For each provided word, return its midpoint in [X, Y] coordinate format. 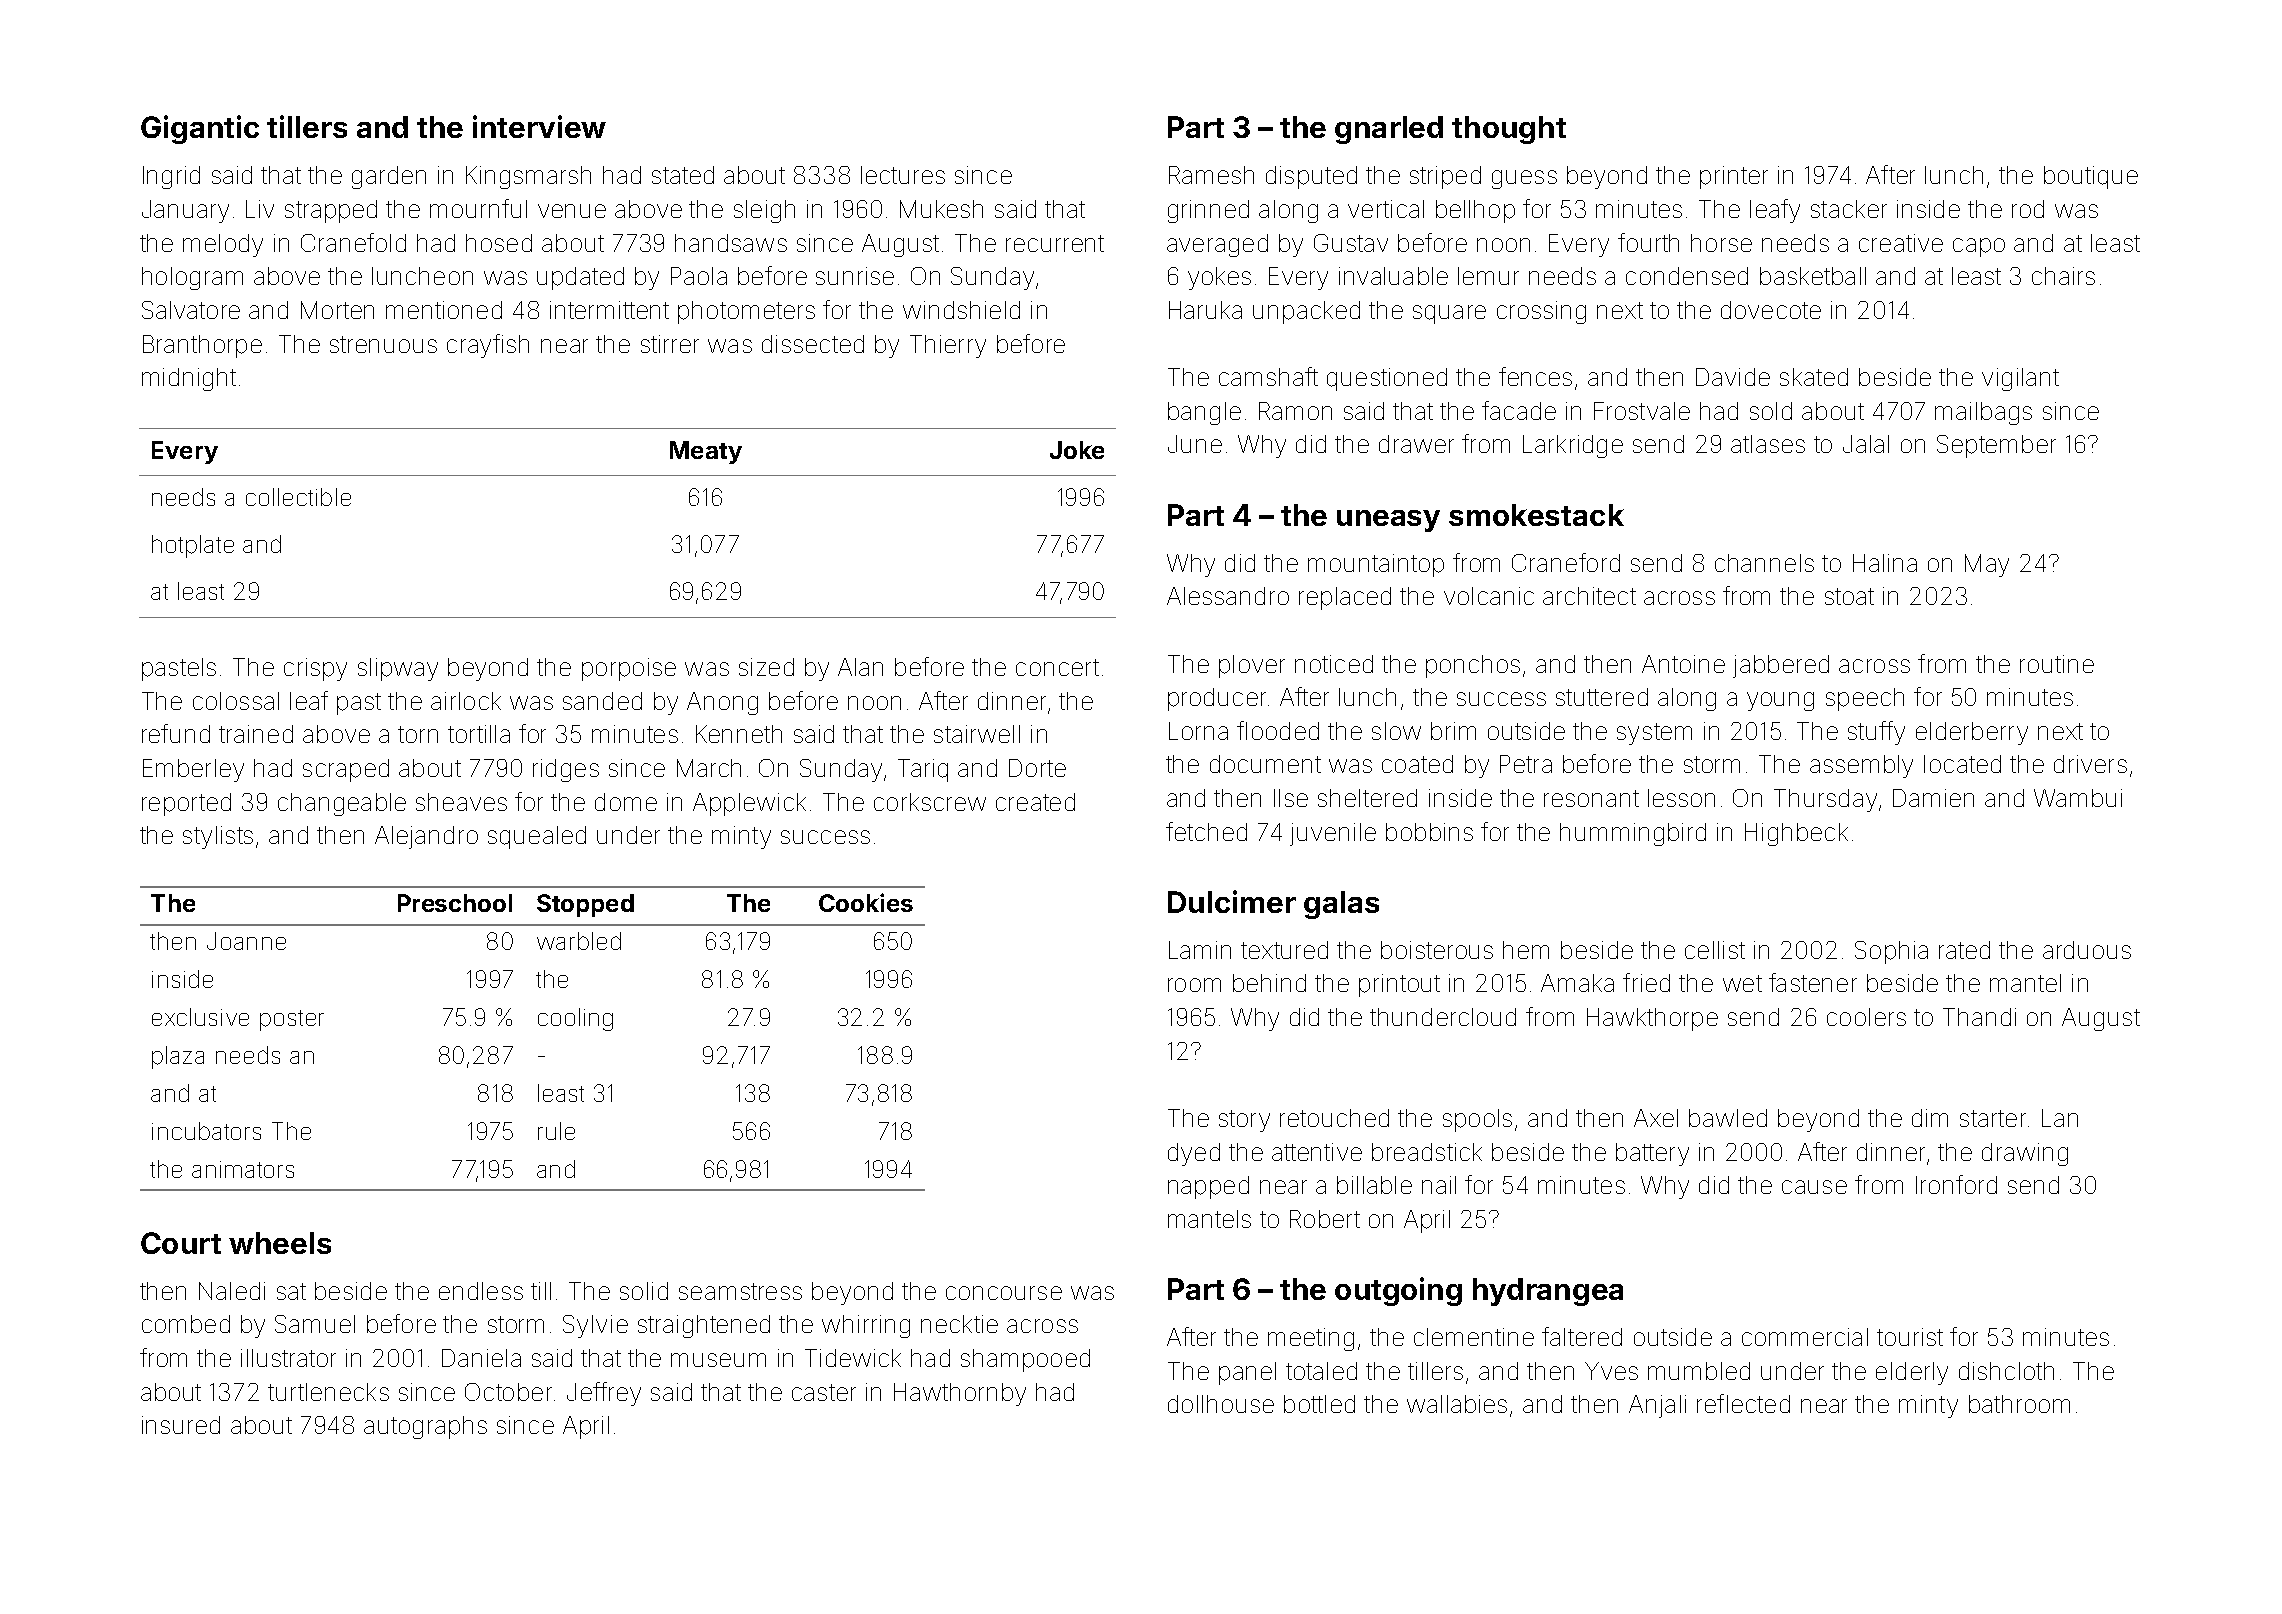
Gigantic [200, 129]
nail [1439, 1185]
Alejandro [426, 837]
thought [1509, 130]
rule [556, 1131]
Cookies [866, 902]
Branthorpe [202, 346]
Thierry [948, 346]
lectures [903, 175]
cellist [1715, 950]
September [1996, 446]
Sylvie [595, 1326]
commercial [1805, 1337]
